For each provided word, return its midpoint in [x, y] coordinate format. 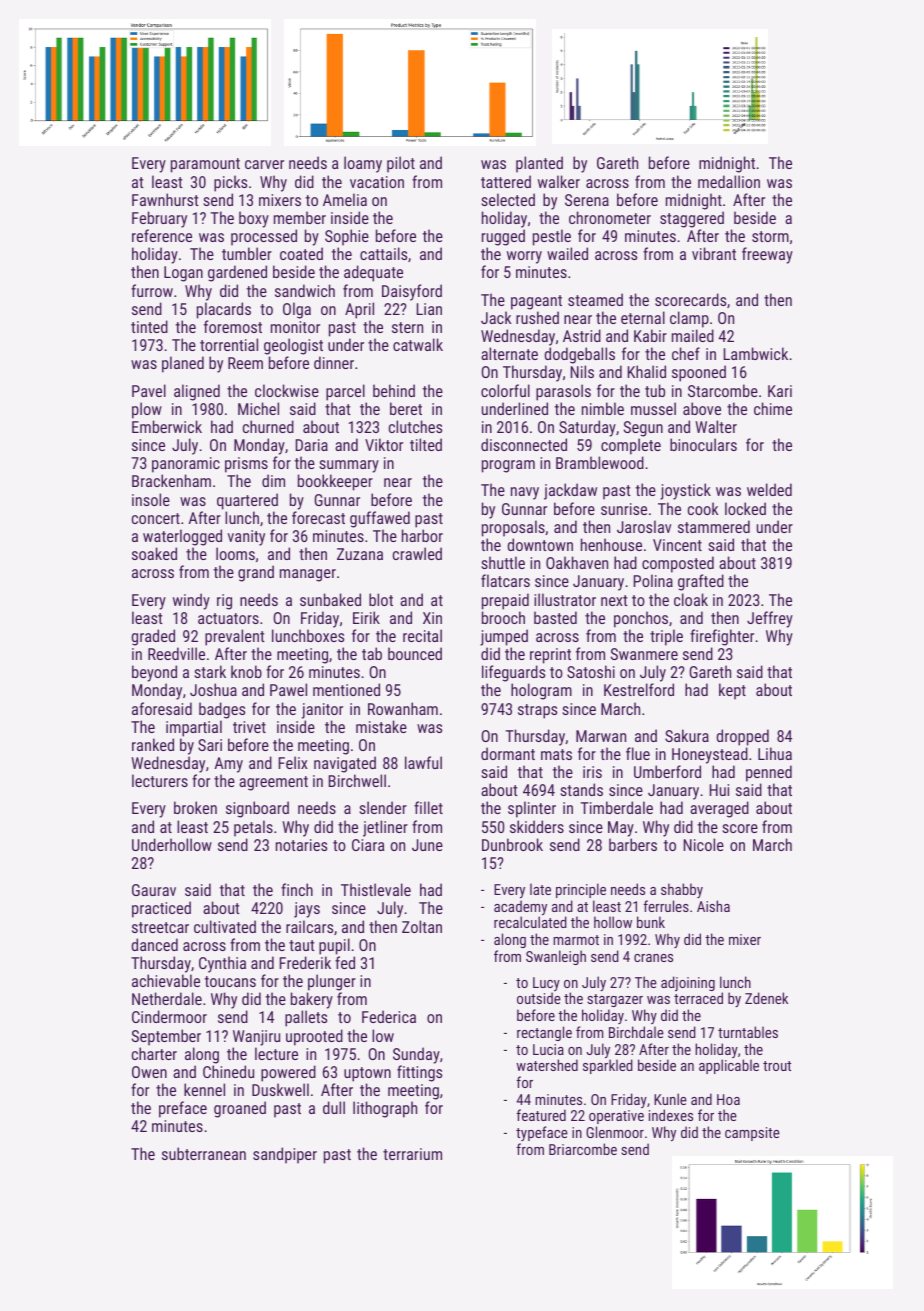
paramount [205, 165]
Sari [210, 745]
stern [407, 327]
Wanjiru [256, 1038]
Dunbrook [512, 844]
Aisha [713, 906]
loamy [363, 164]
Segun [643, 429]
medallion [729, 181]
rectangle [544, 1033]
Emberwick [167, 426]
